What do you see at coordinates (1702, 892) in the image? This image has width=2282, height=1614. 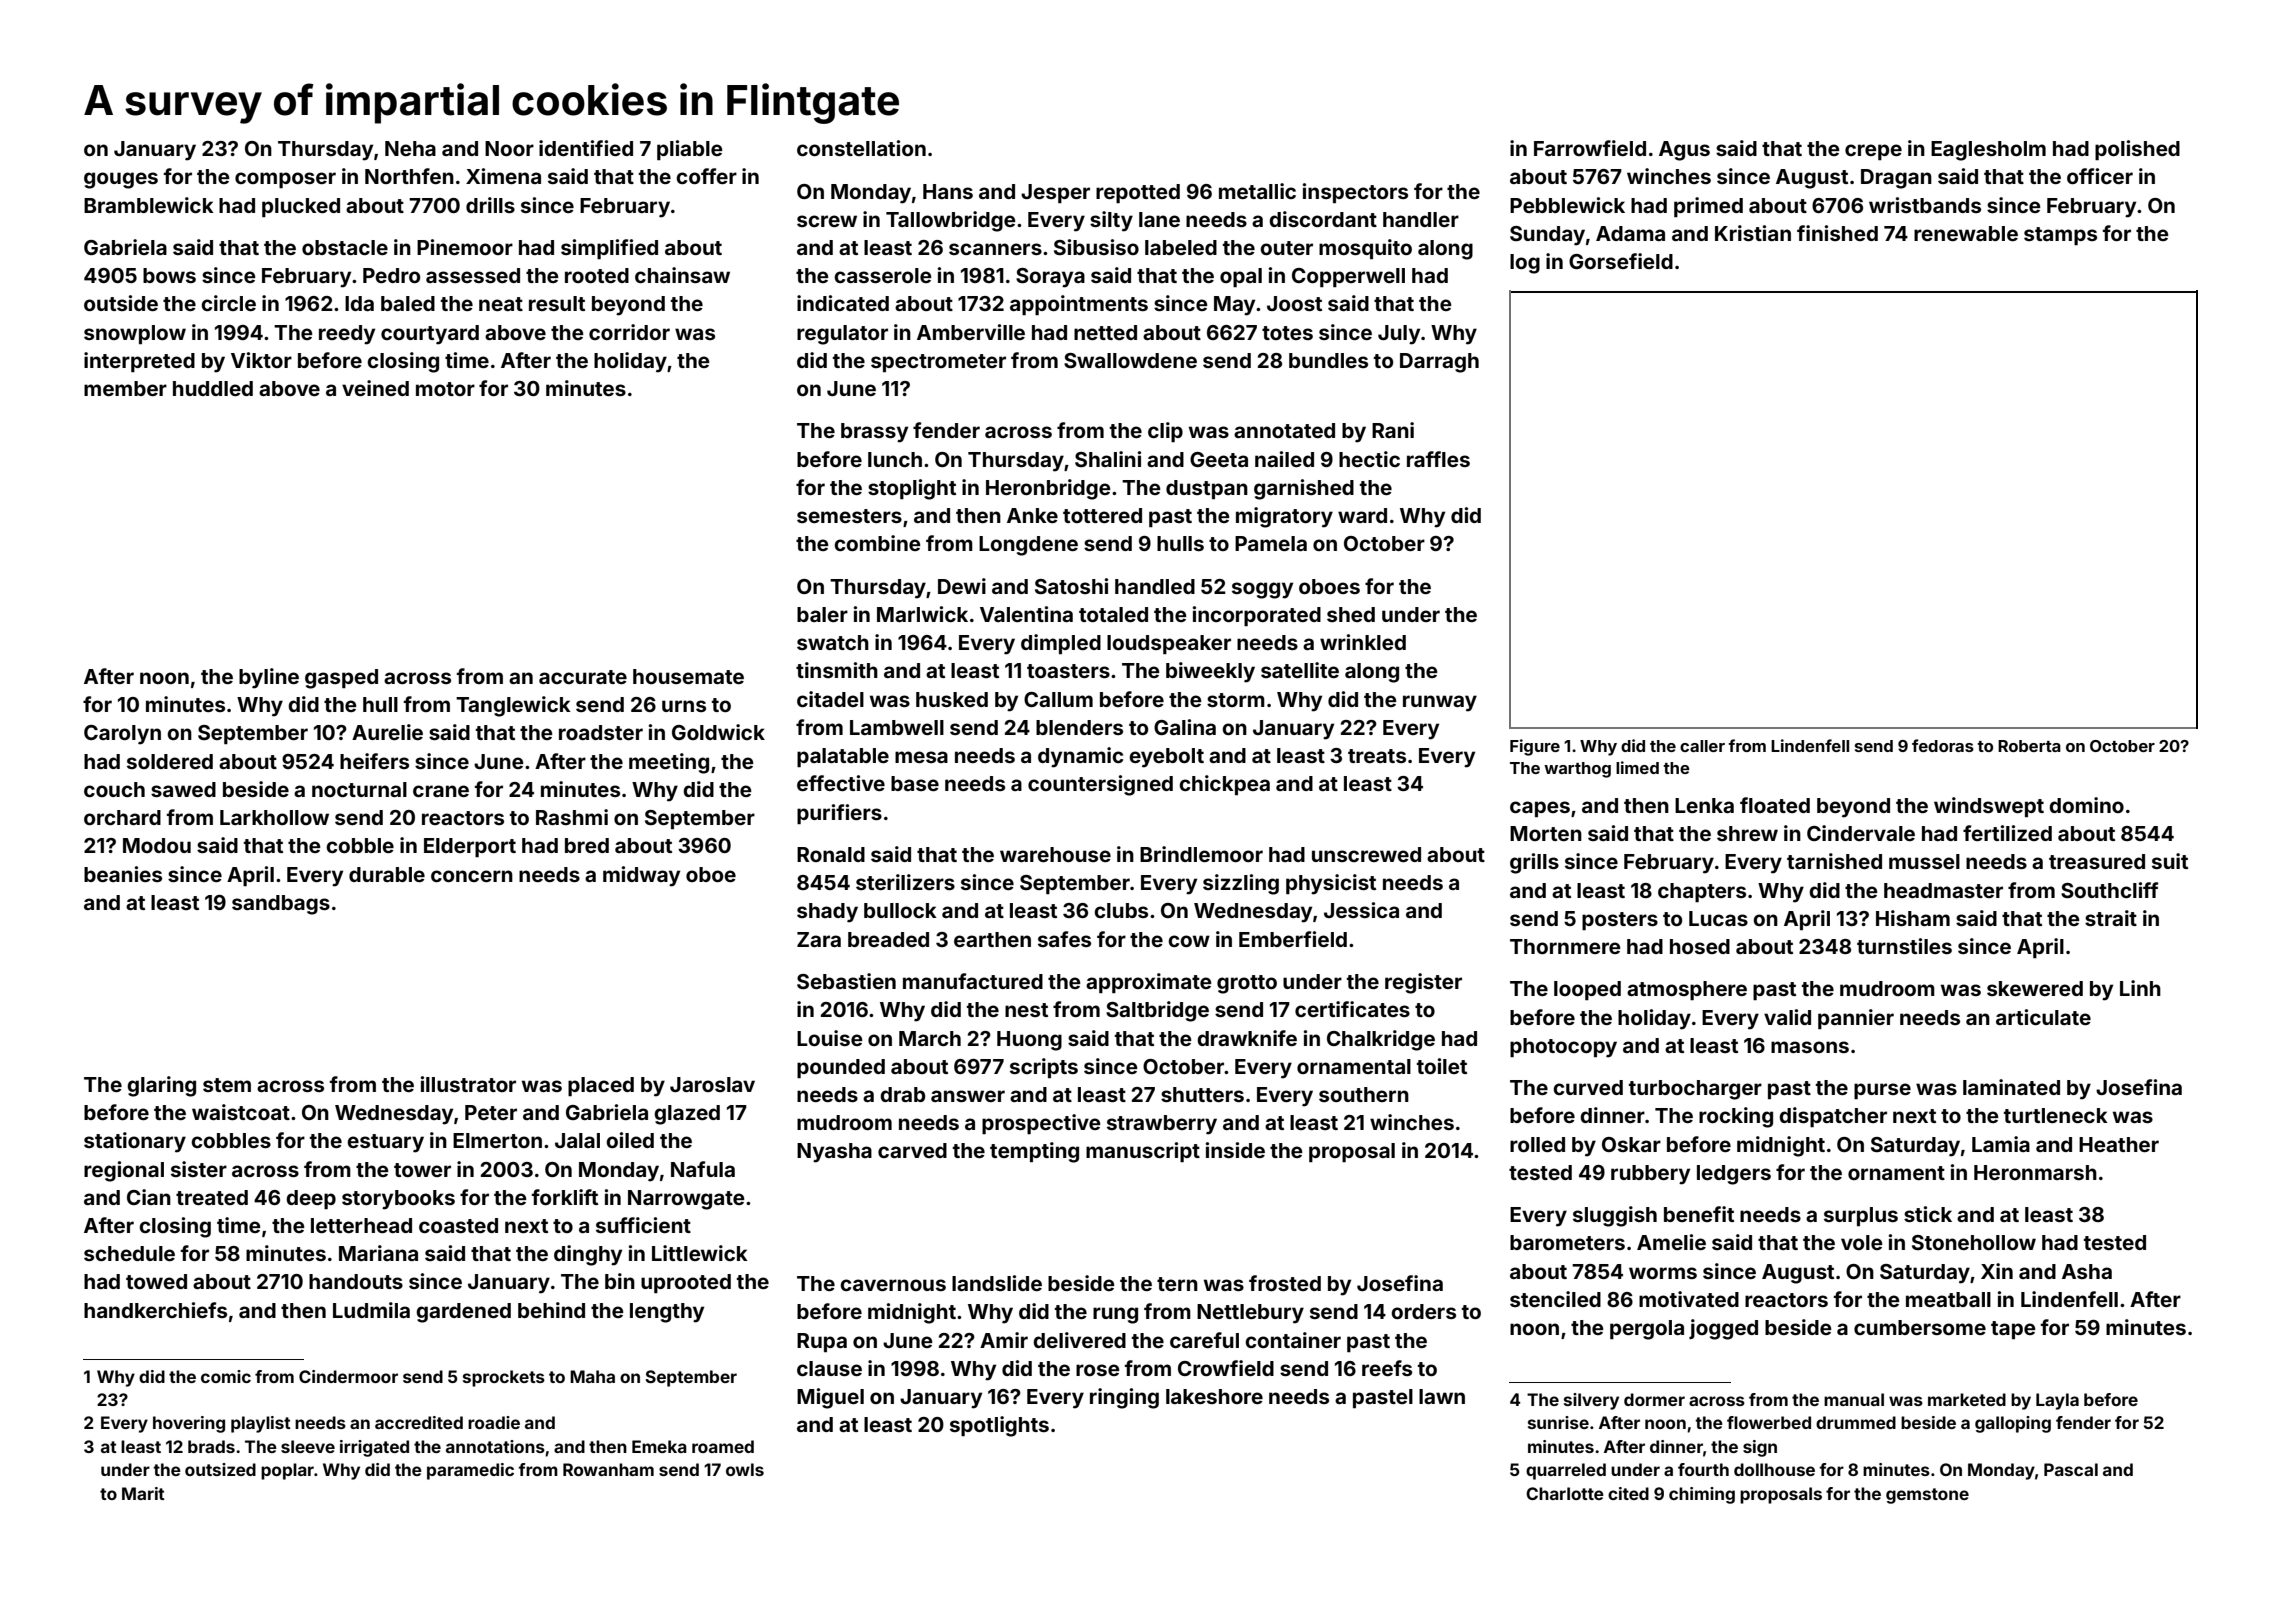 I see `chapters` at bounding box center [1702, 892].
